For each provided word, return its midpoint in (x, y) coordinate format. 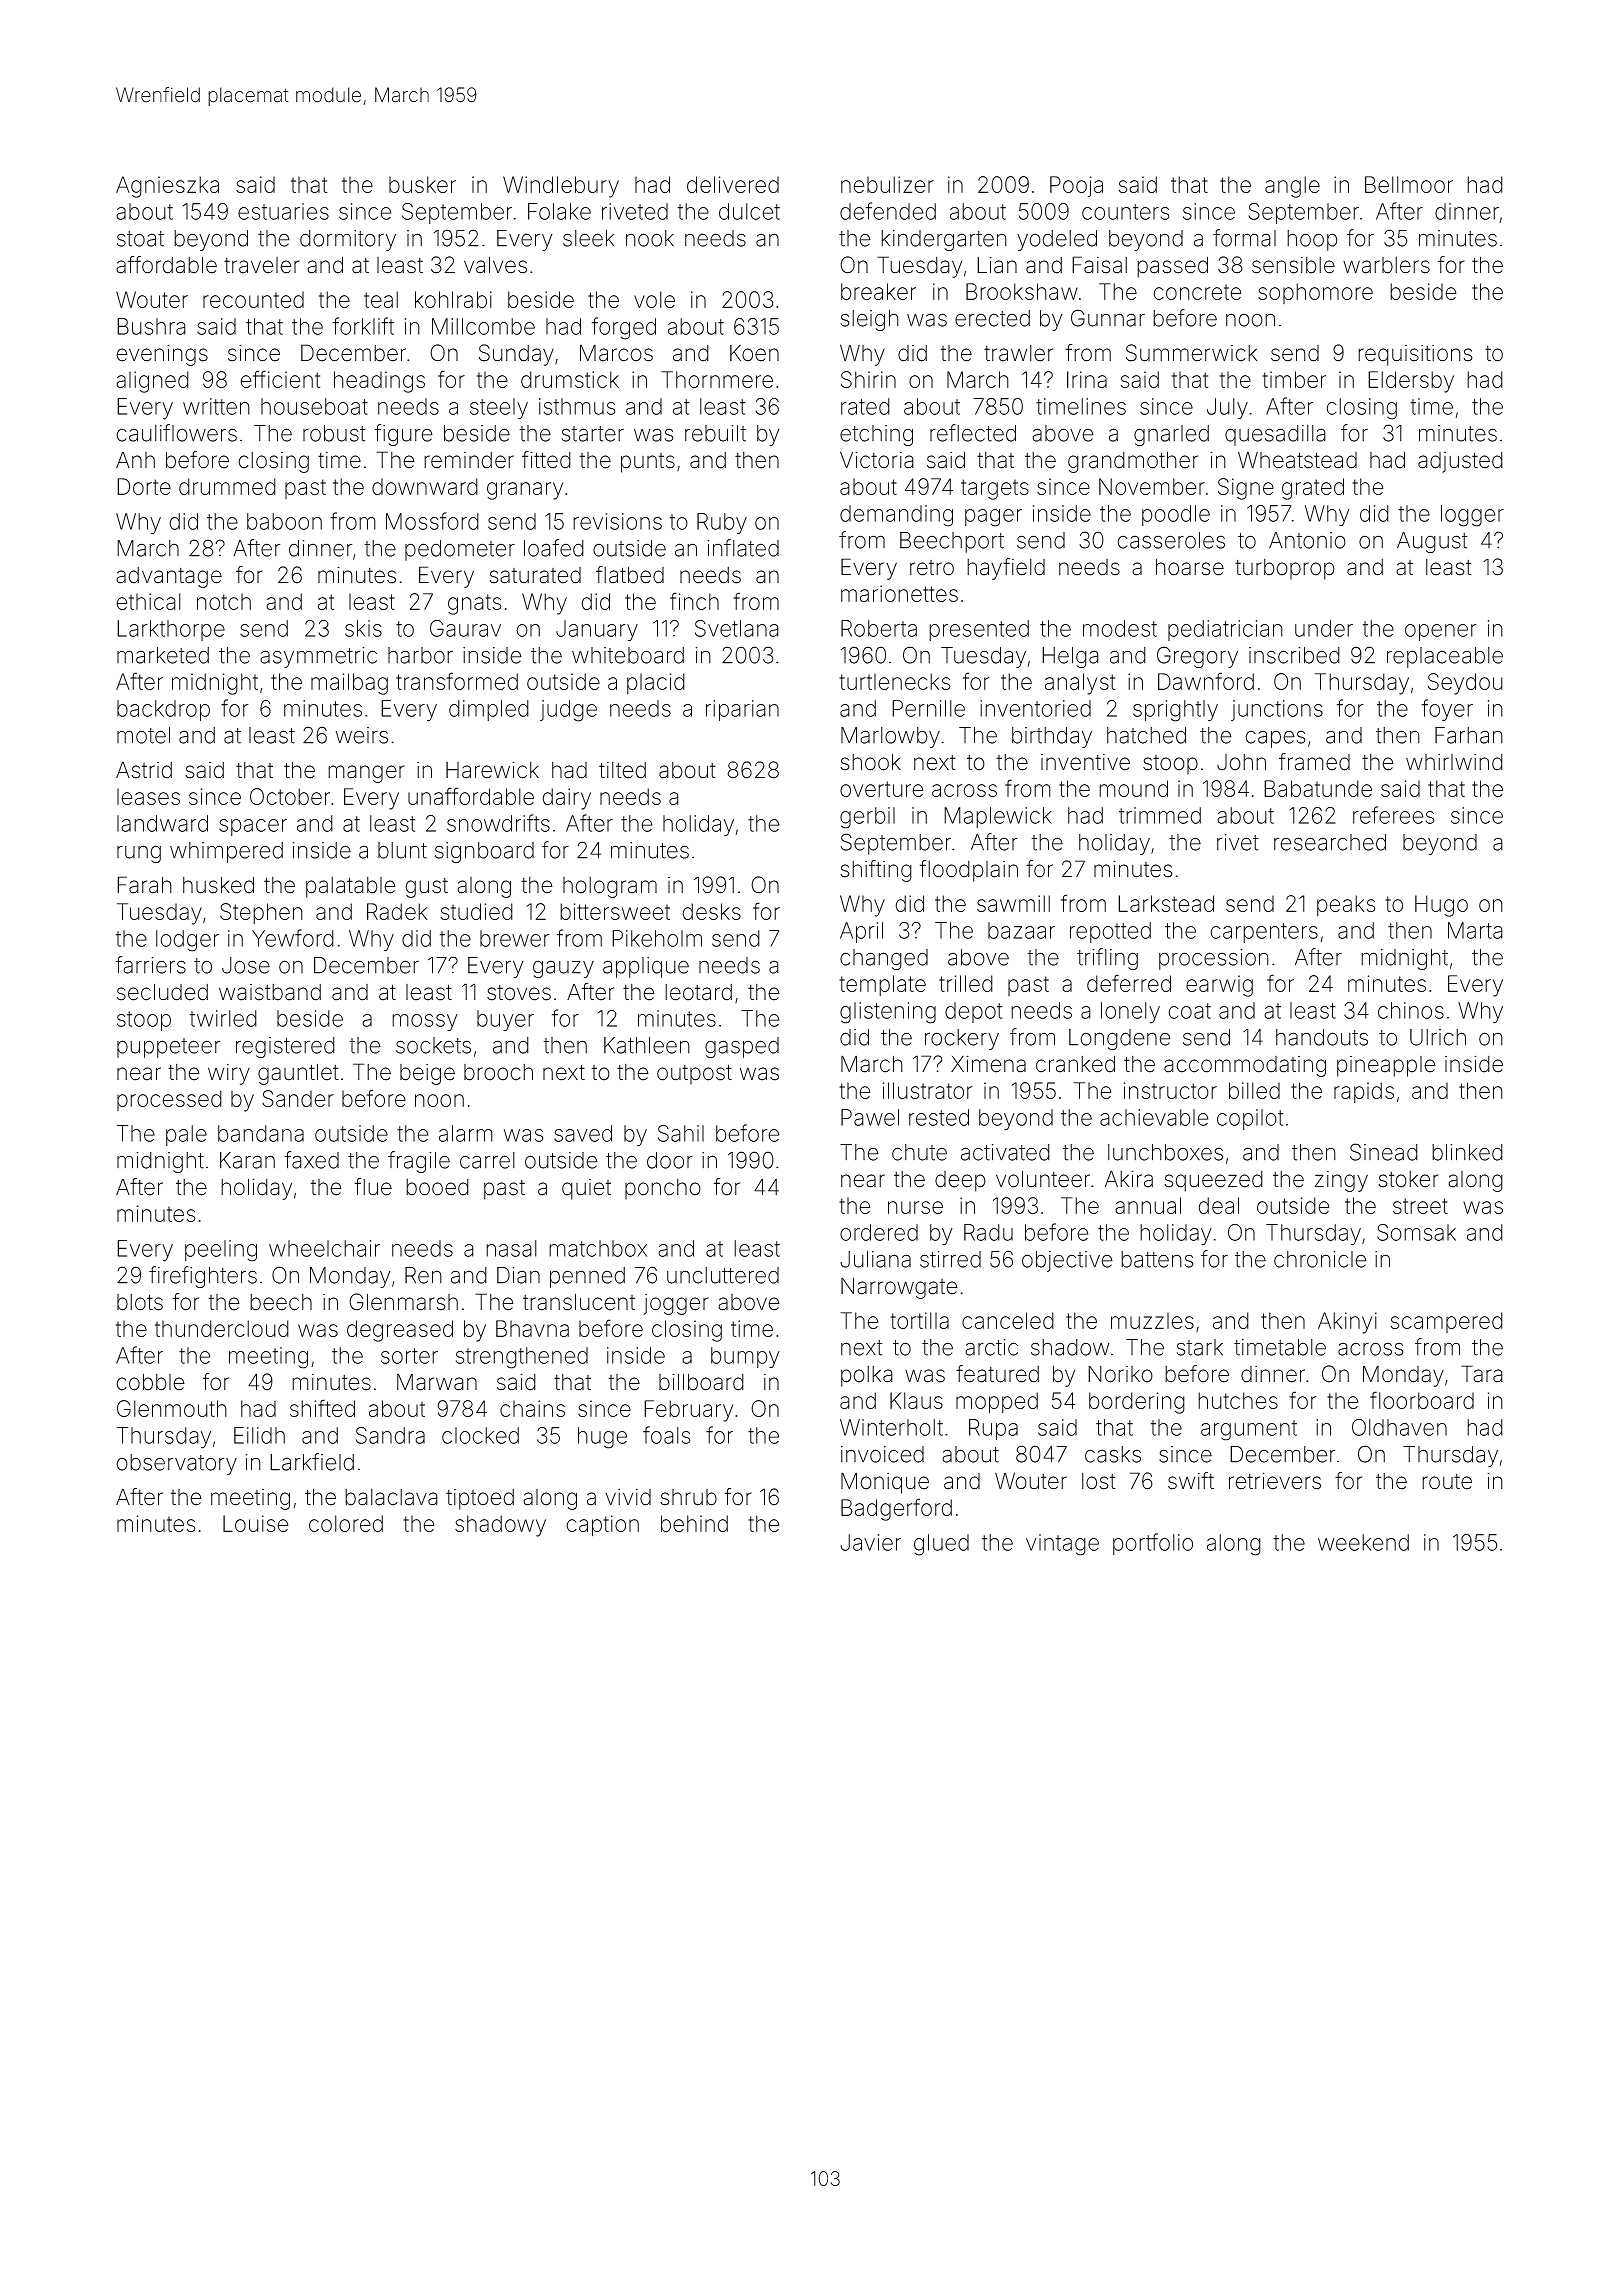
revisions (617, 521)
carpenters (1264, 933)
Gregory (1197, 657)
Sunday (516, 355)
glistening (888, 1013)
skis (363, 628)
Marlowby (890, 737)
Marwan (437, 1382)
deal (1218, 1205)
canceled (1008, 1320)
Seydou (1465, 684)
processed (169, 1100)
